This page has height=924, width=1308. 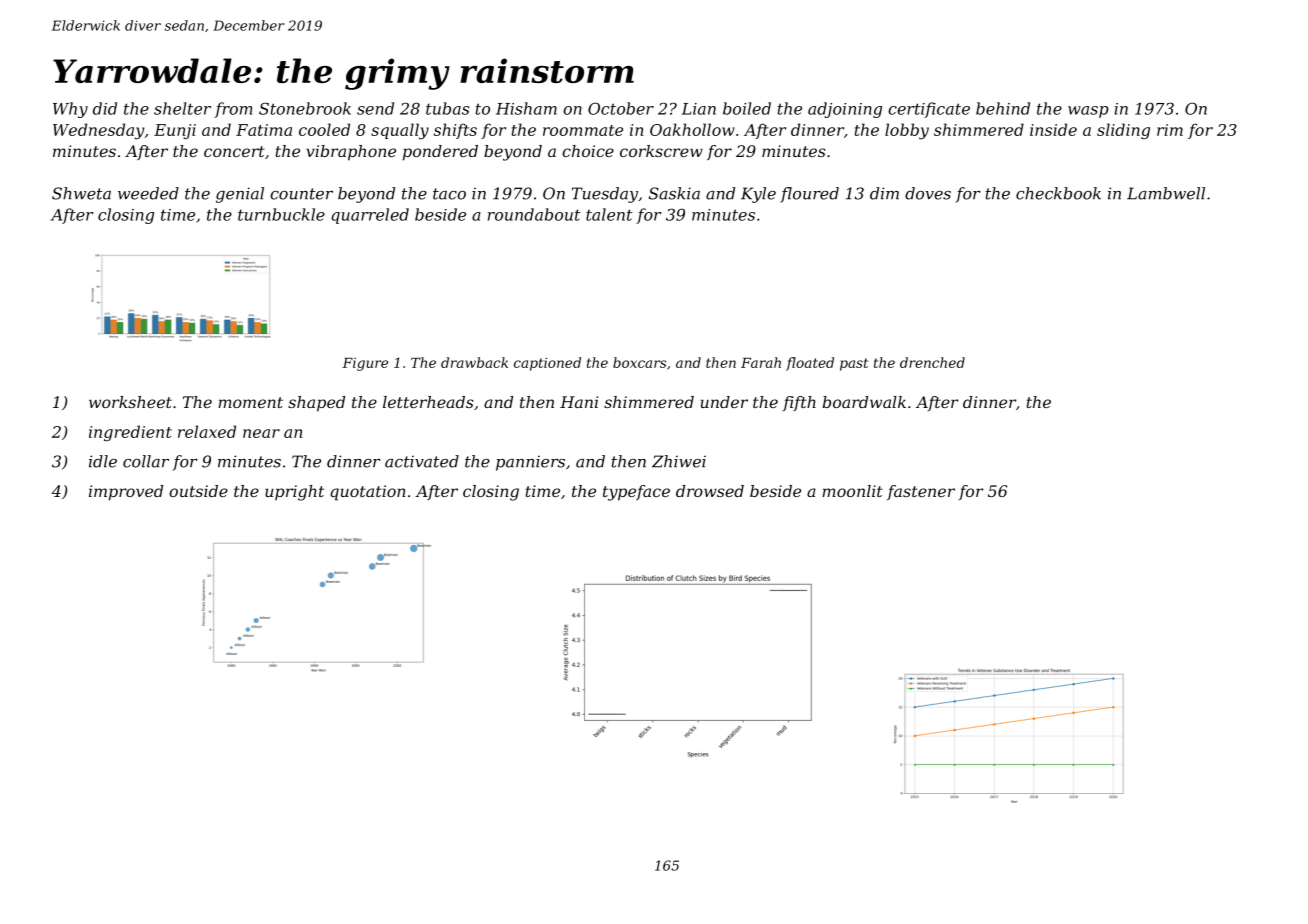 What do you see at coordinates (105, 108) in the page?
I see `did` at bounding box center [105, 108].
